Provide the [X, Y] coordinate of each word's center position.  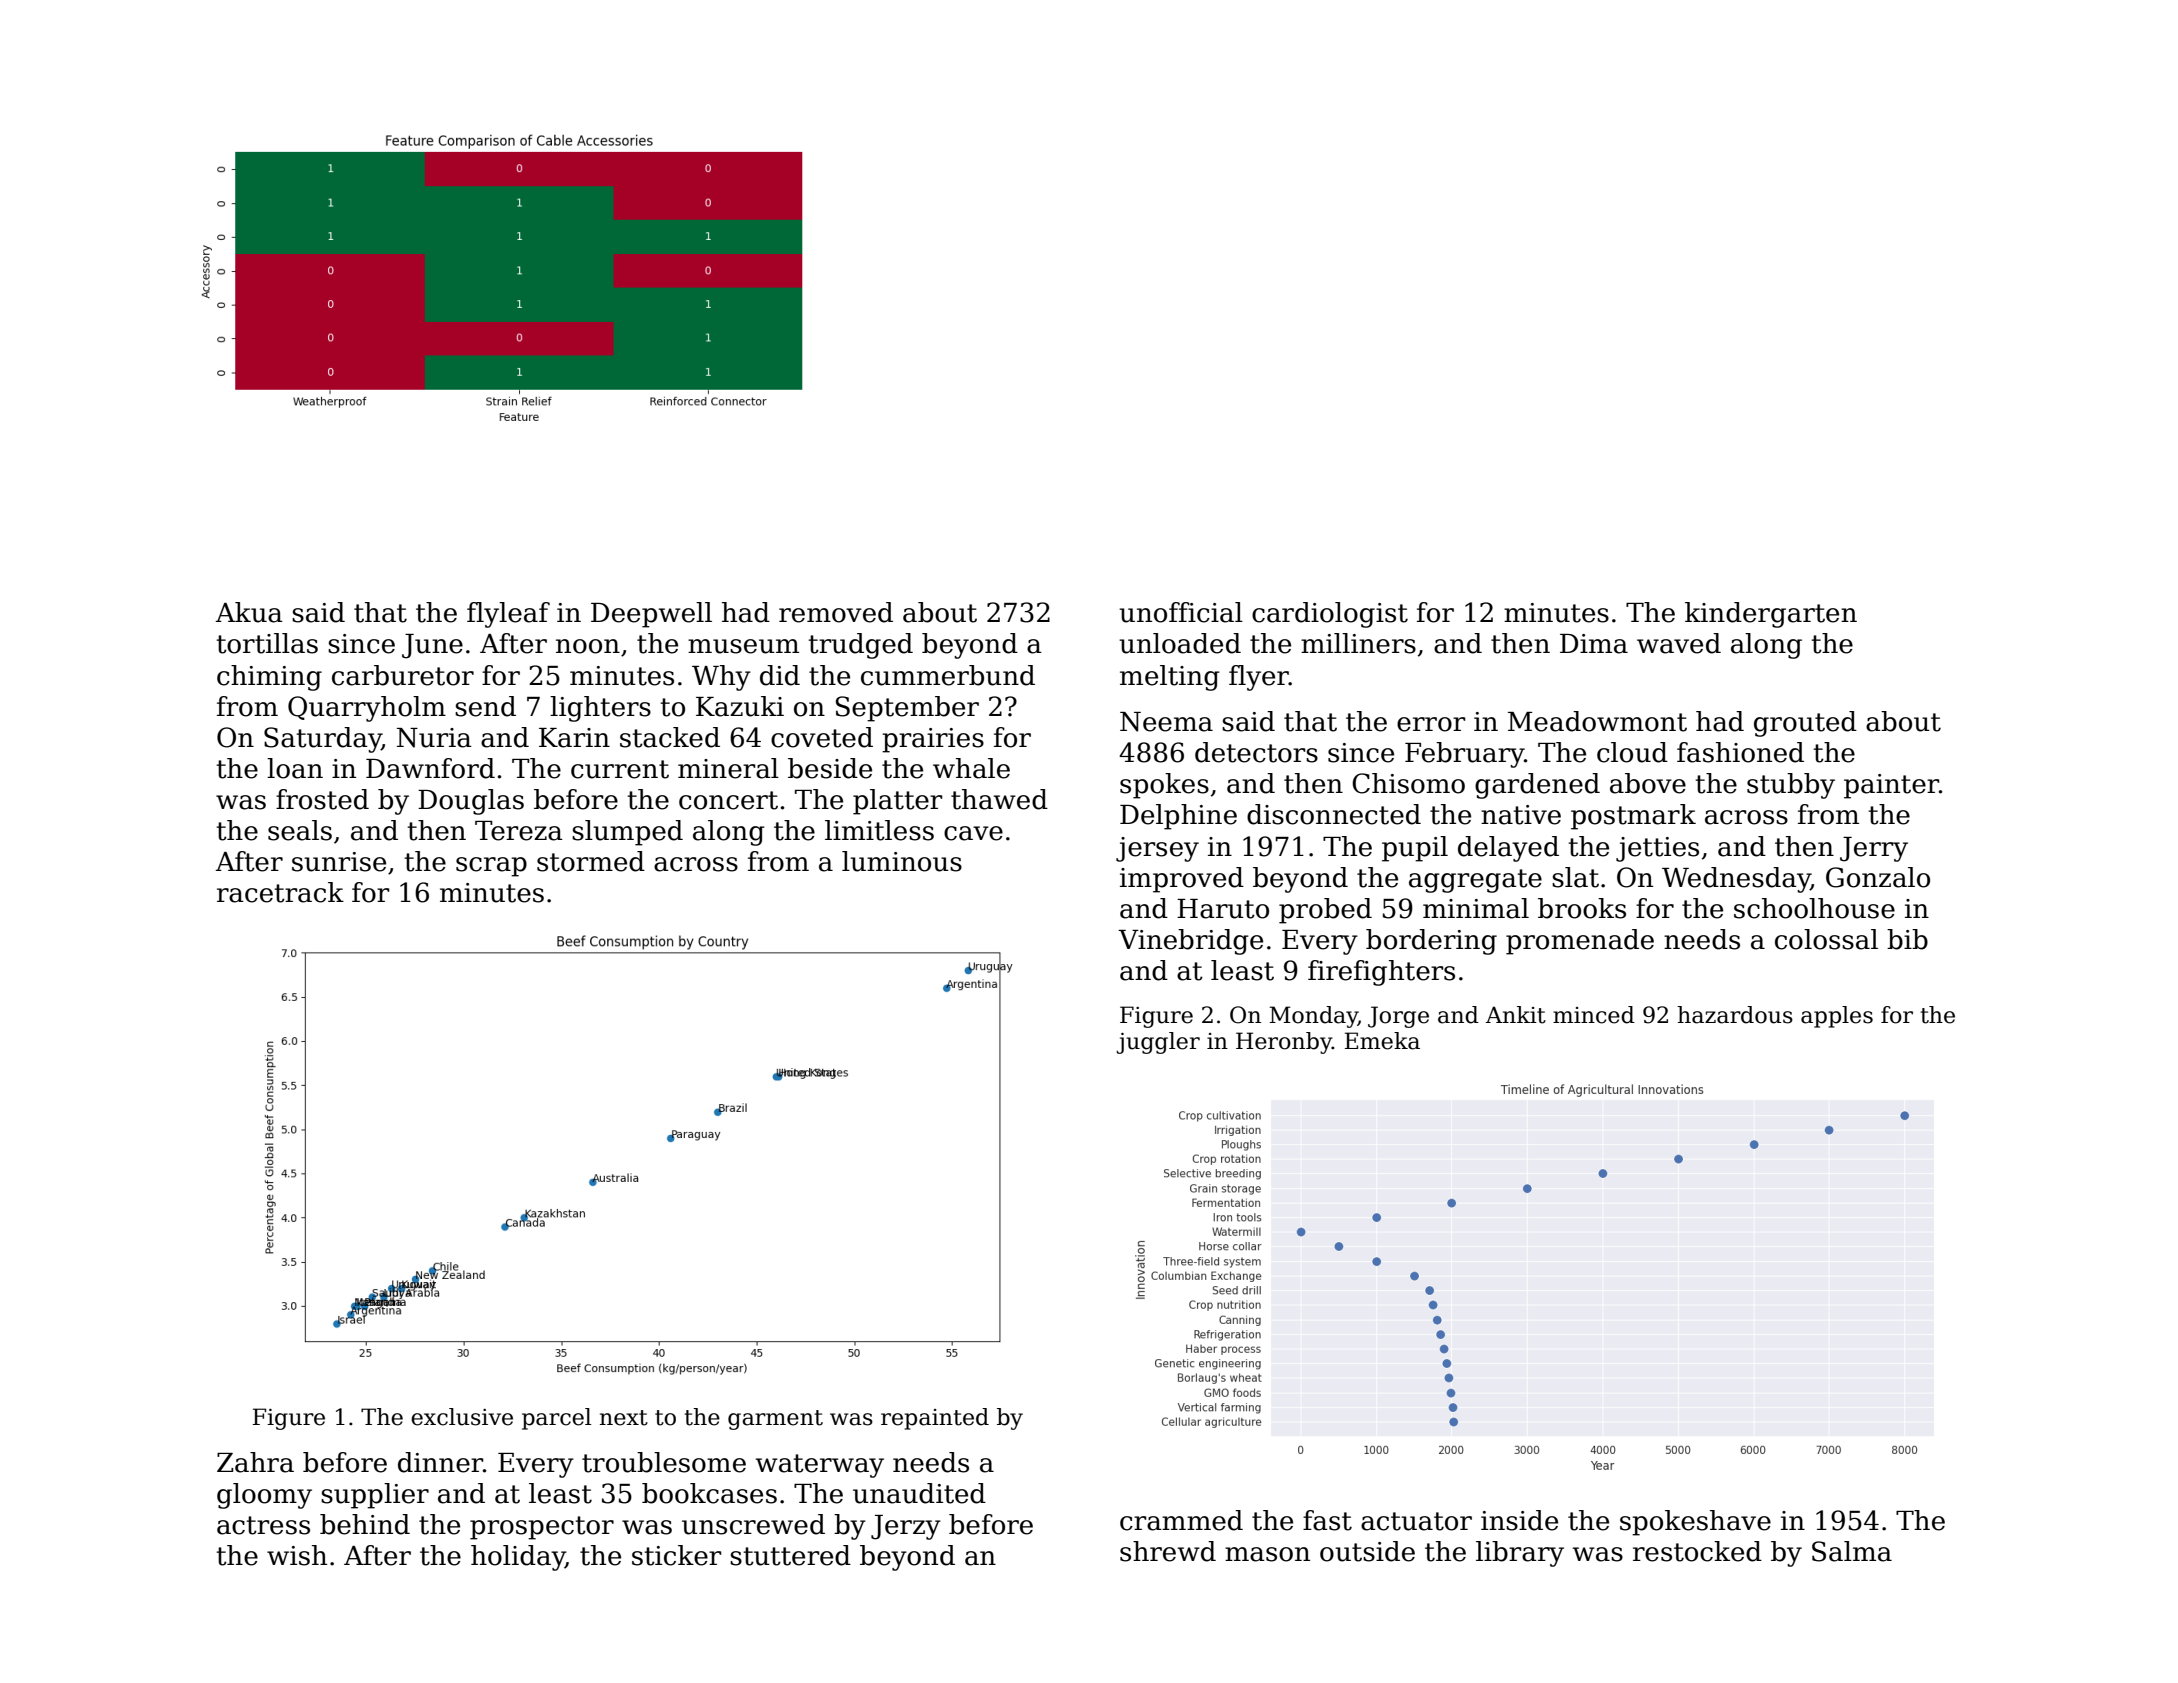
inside [1519, 1520]
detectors [1256, 752]
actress [263, 1525]
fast [1327, 1520]
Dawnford [430, 768]
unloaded [1180, 643]
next [624, 1418]
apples [1837, 1017]
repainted [935, 1419]
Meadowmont [1597, 721]
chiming [269, 678]
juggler [1158, 1043]
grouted [1805, 724]
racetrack [280, 892]
